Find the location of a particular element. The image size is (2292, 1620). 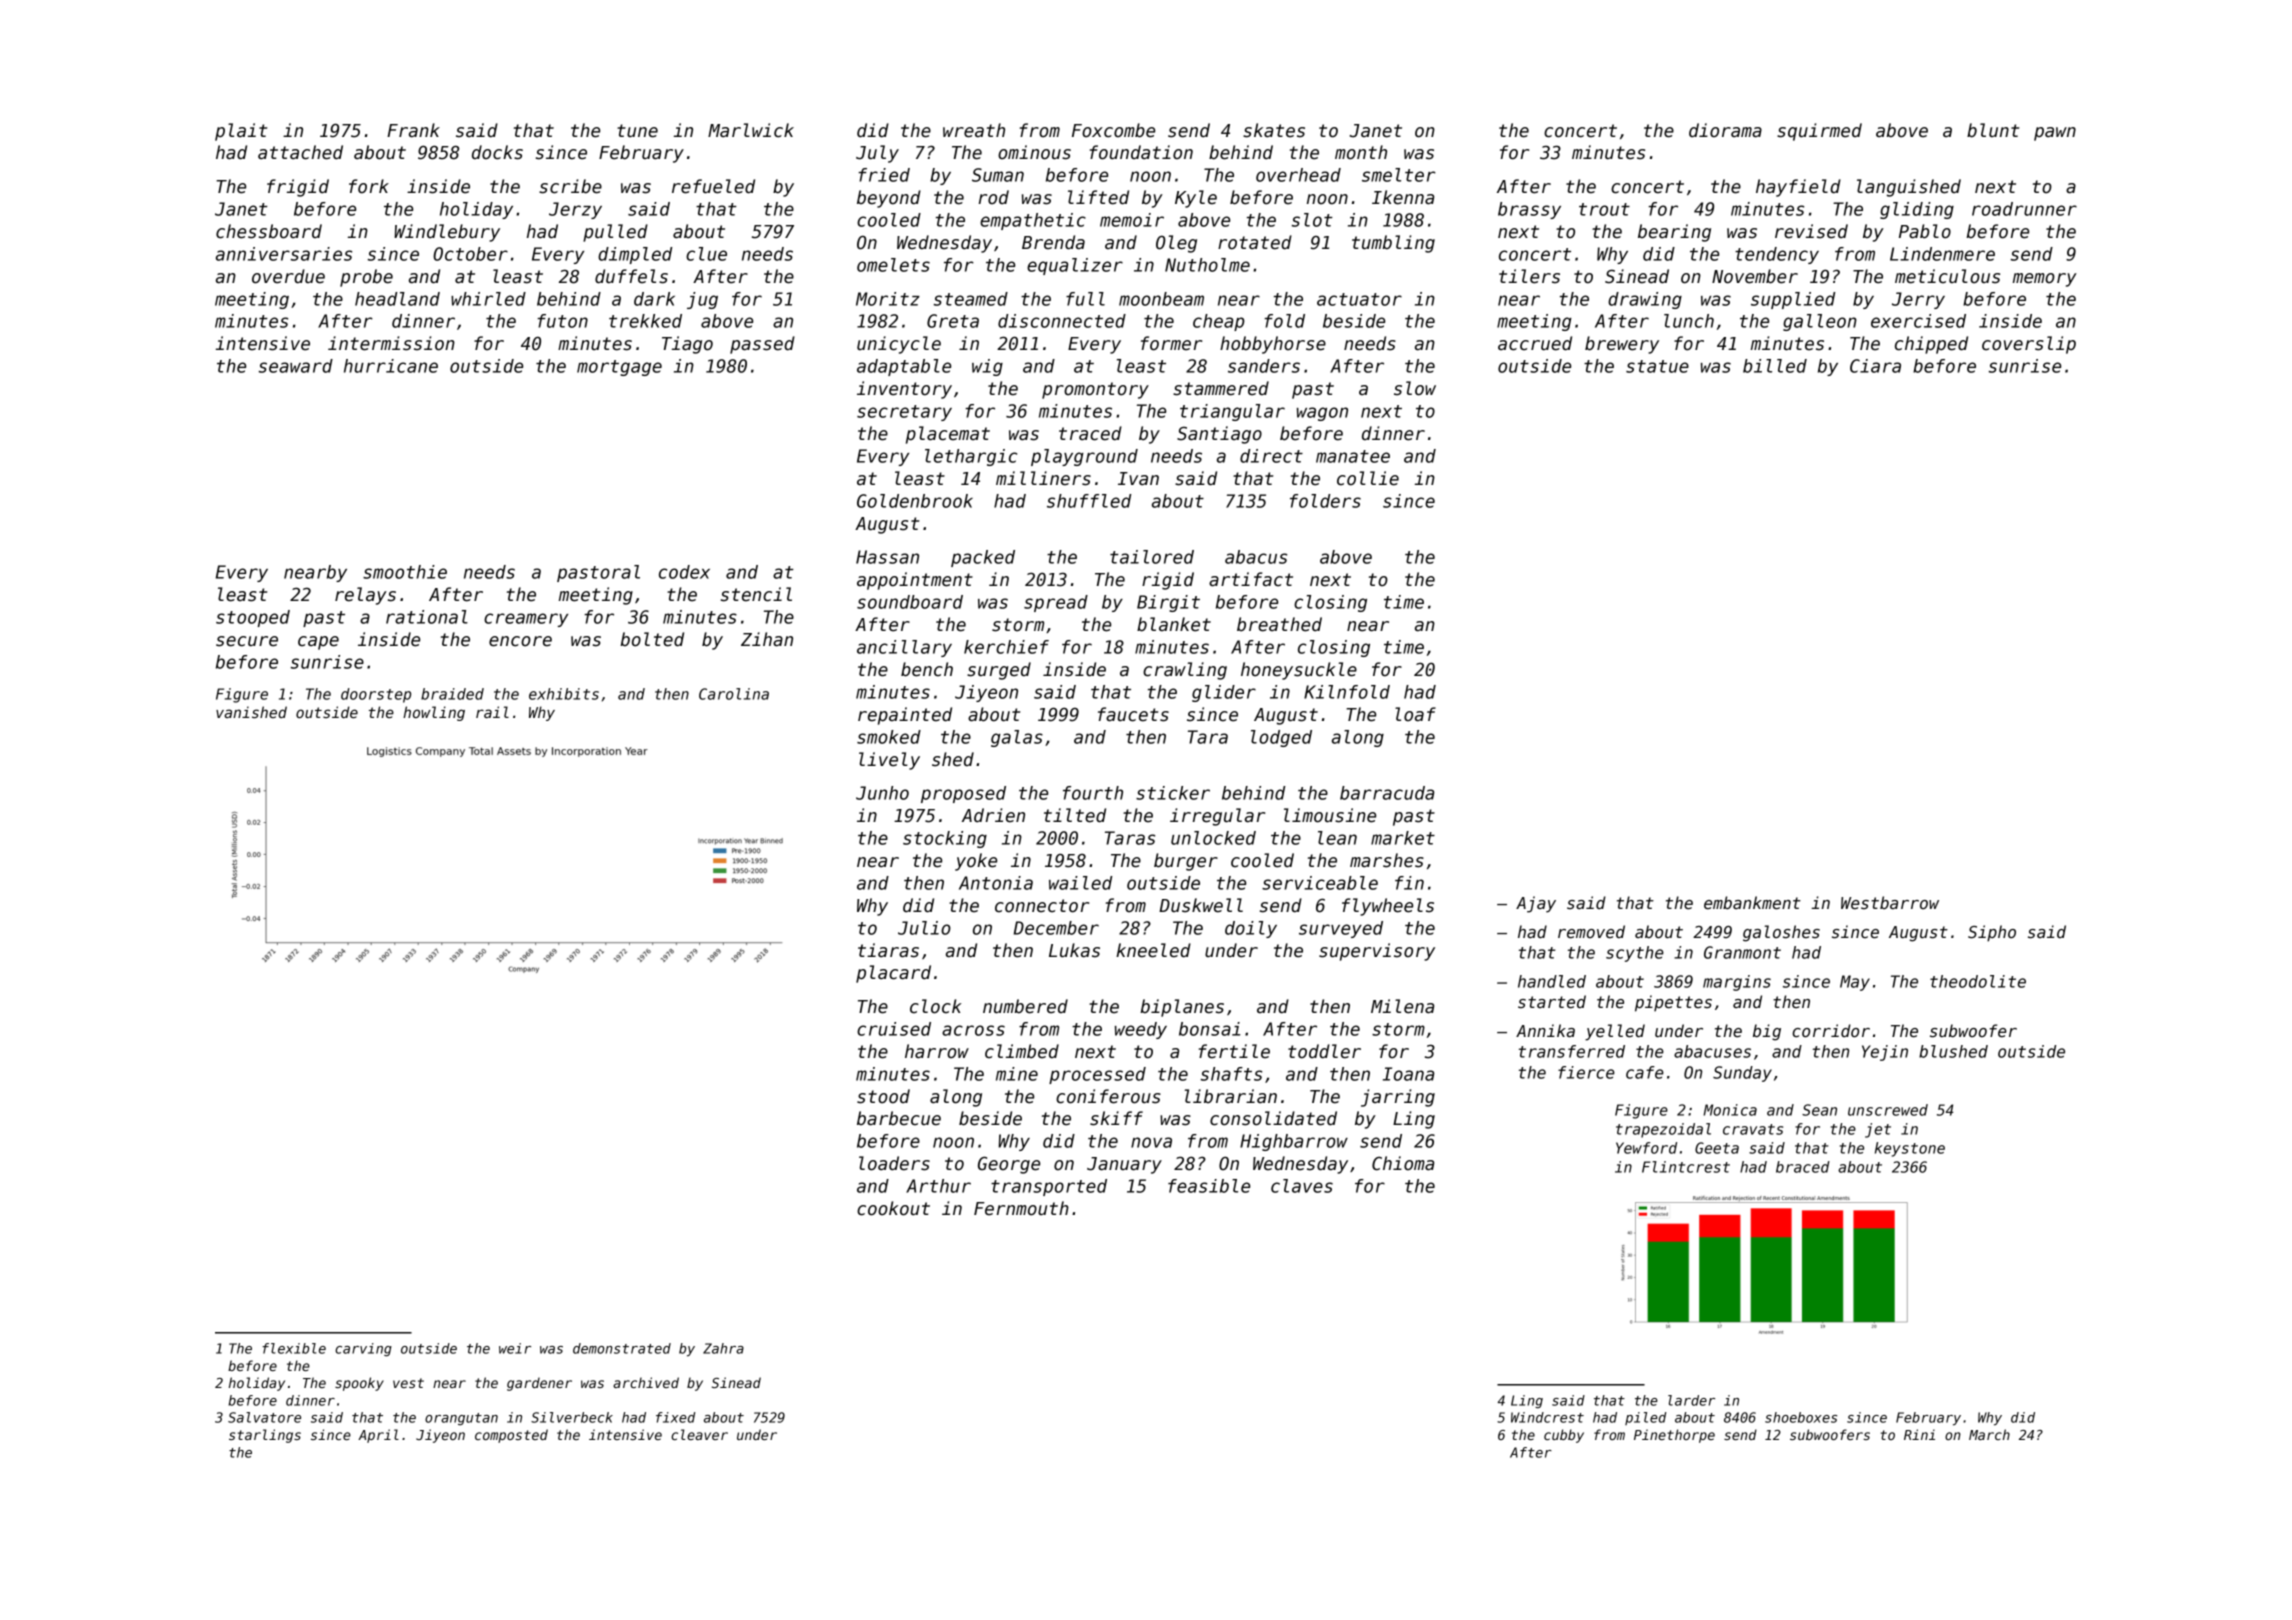

anniversaries is located at coordinates (284, 254).
